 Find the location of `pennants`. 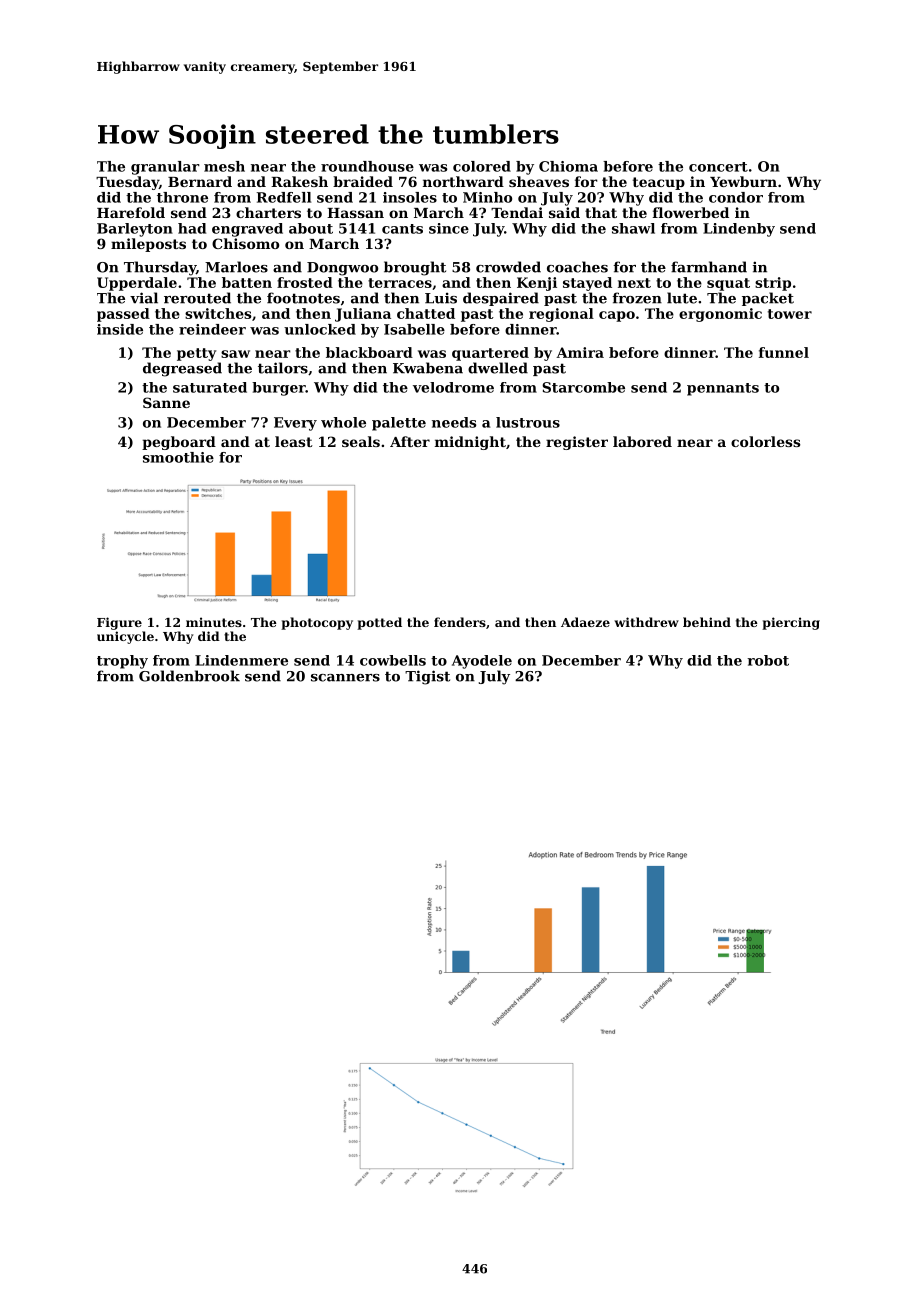

pennants is located at coordinates (723, 389).
